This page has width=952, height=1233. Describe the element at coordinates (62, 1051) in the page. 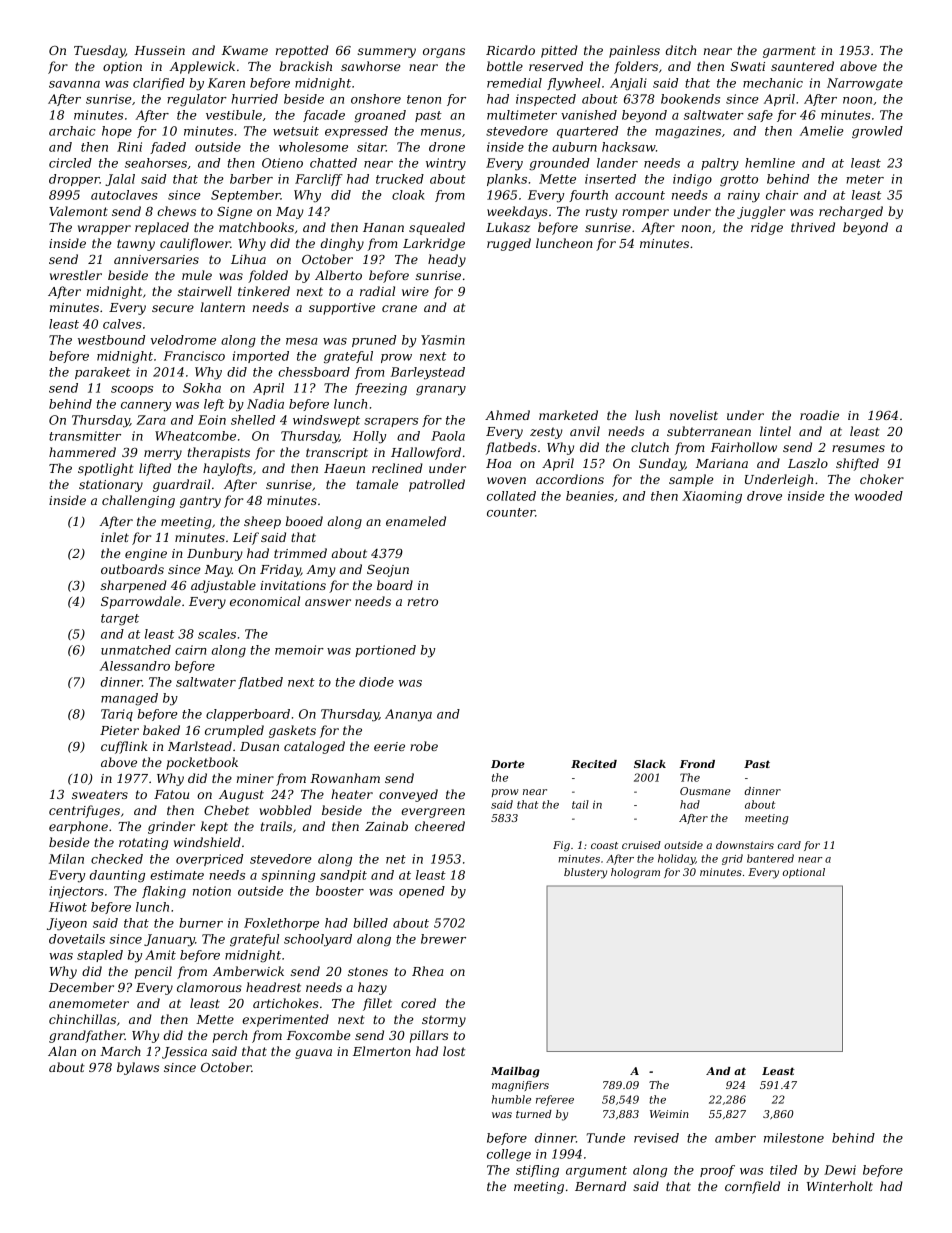

I see `Alan` at that location.
